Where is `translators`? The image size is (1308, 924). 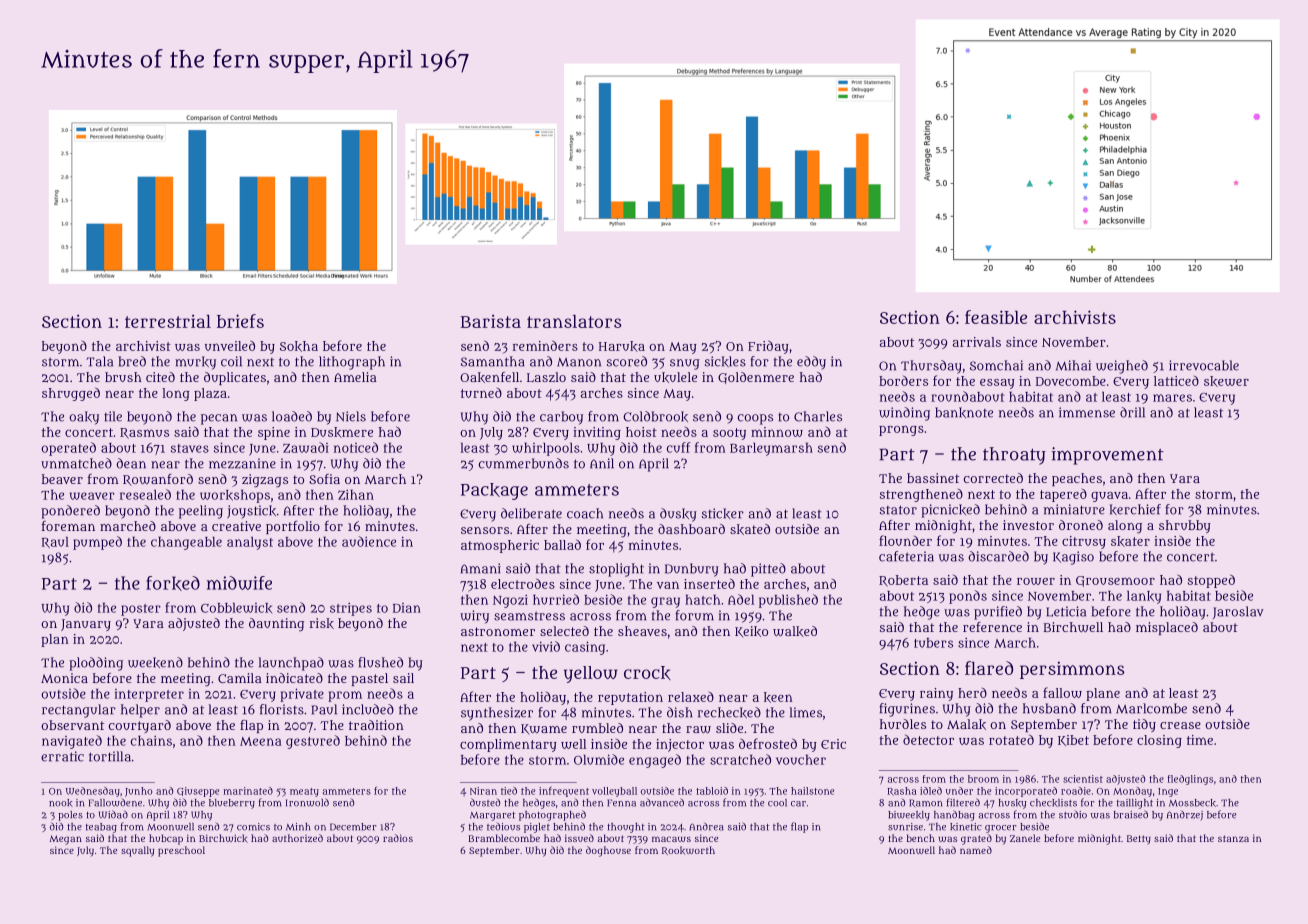
translators is located at coordinates (574, 321).
